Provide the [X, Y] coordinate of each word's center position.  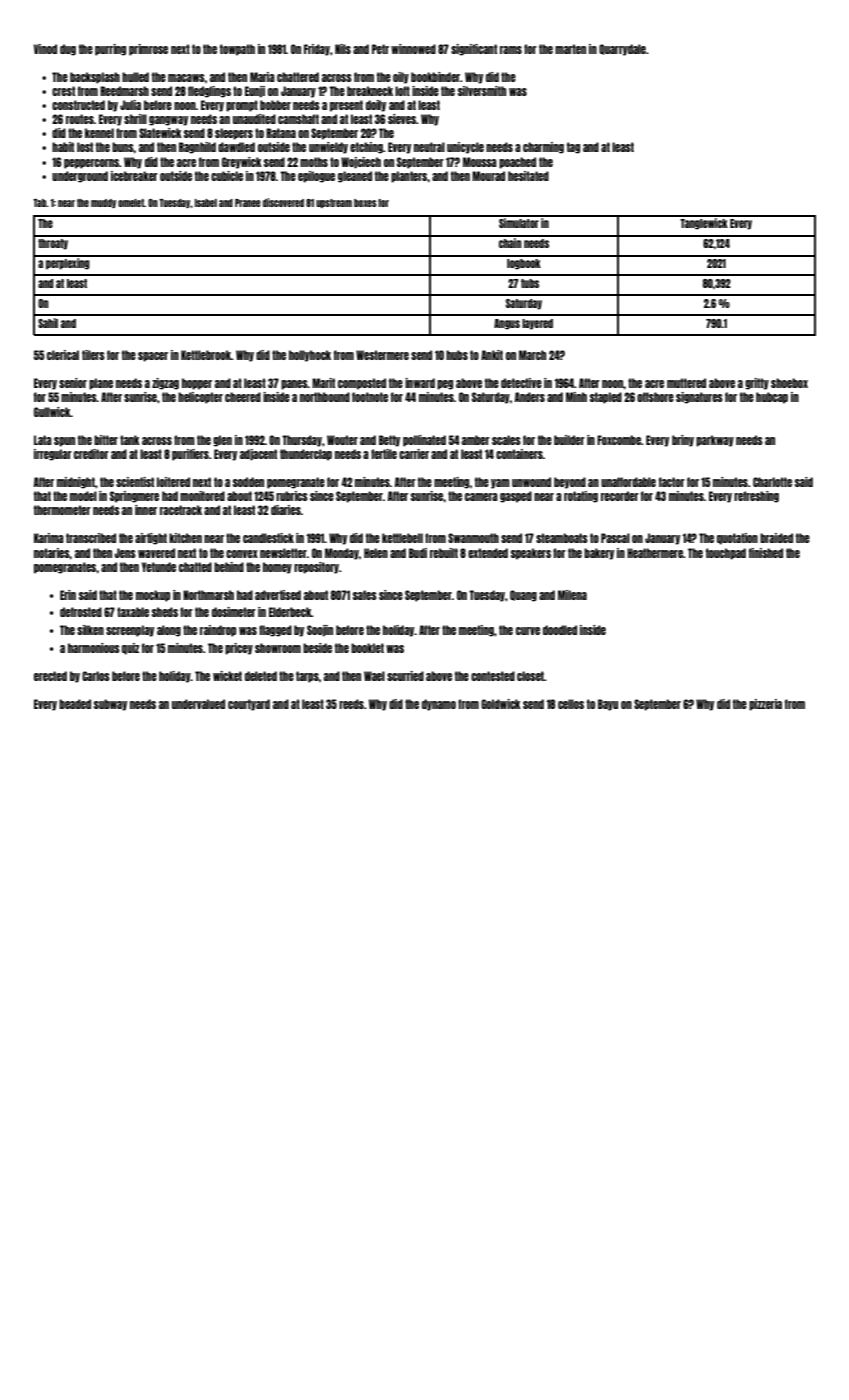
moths [314, 162]
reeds [351, 704]
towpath [237, 50]
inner [146, 510]
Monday [342, 554]
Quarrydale [622, 50]
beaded [75, 704]
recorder [620, 496]
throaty [53, 244]
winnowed [413, 49]
